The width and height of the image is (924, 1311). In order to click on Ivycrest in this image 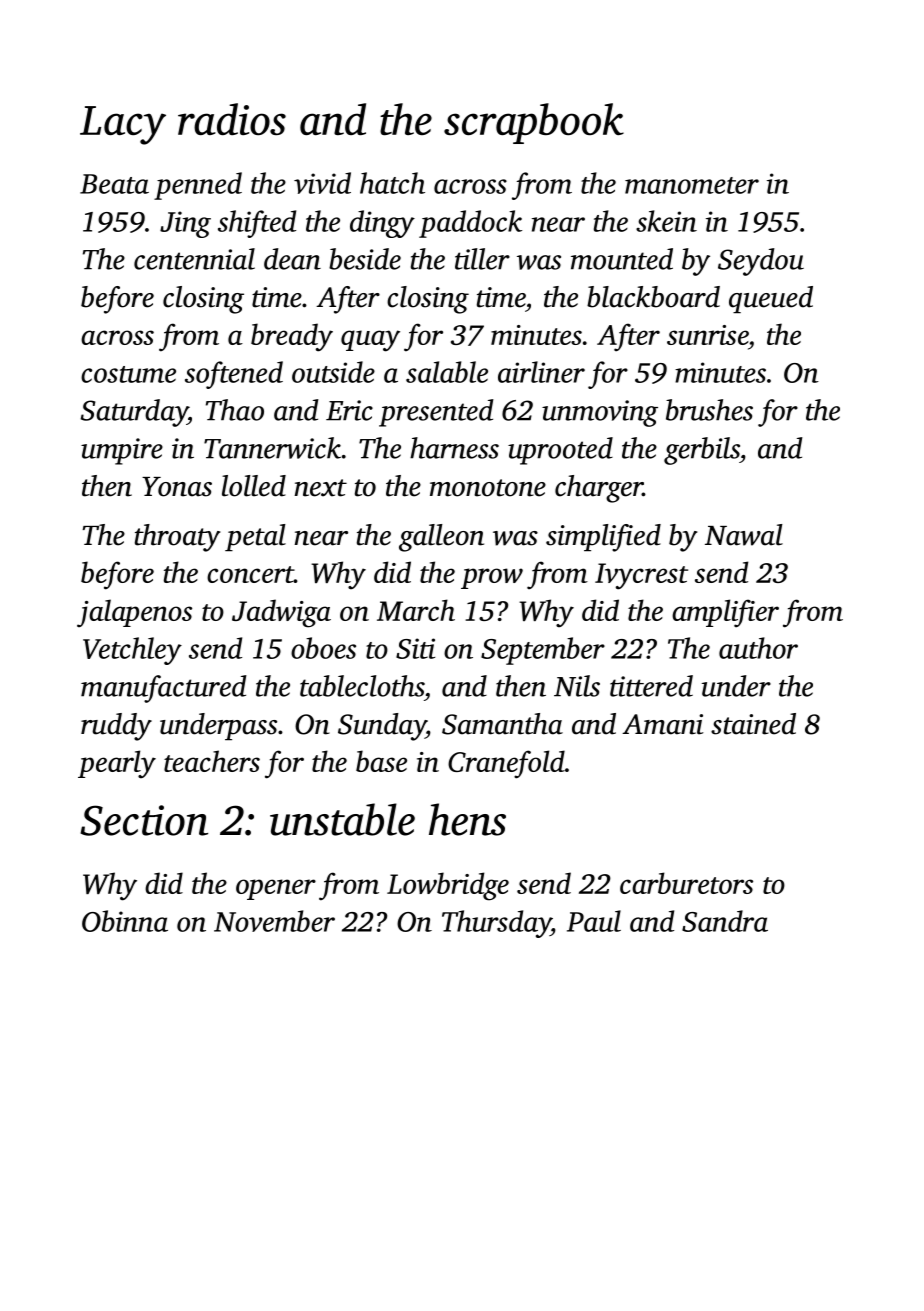, I will do `click(641, 576)`.
